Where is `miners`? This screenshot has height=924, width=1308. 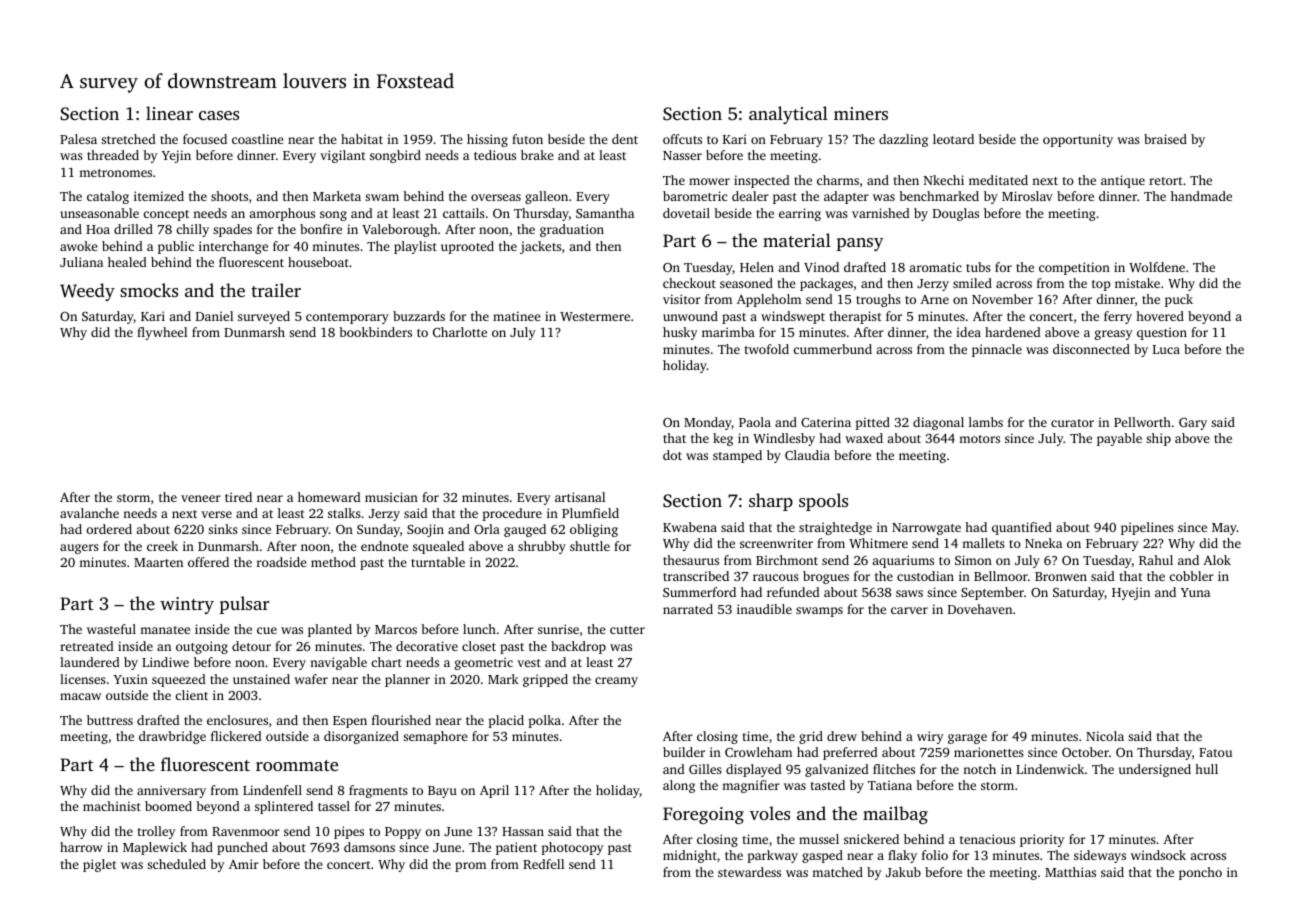
miners is located at coordinates (861, 113).
